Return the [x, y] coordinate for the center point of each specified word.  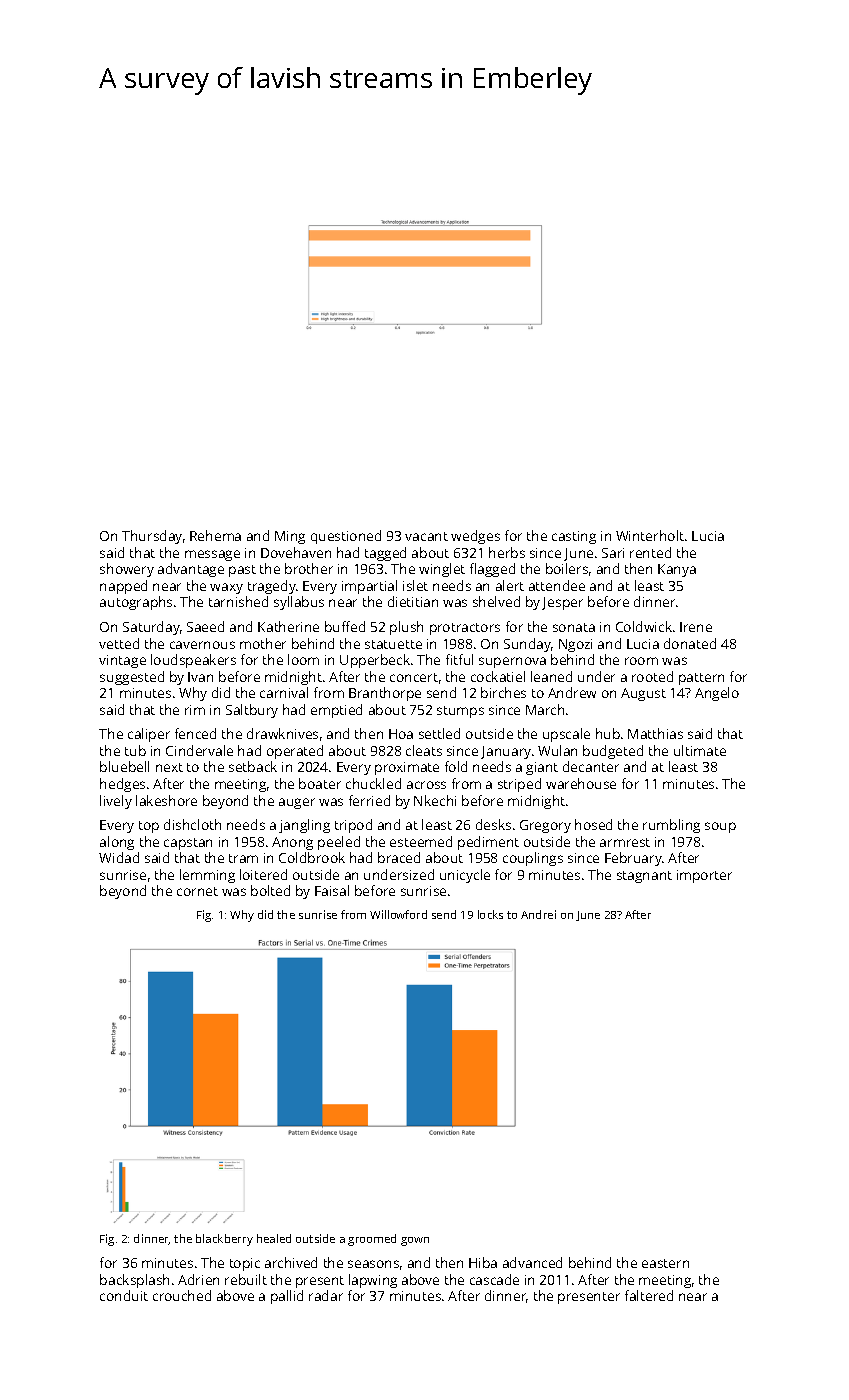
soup [720, 827]
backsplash [134, 1281]
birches [503, 692]
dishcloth [192, 824]
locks [490, 914]
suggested [132, 678]
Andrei [538, 914]
